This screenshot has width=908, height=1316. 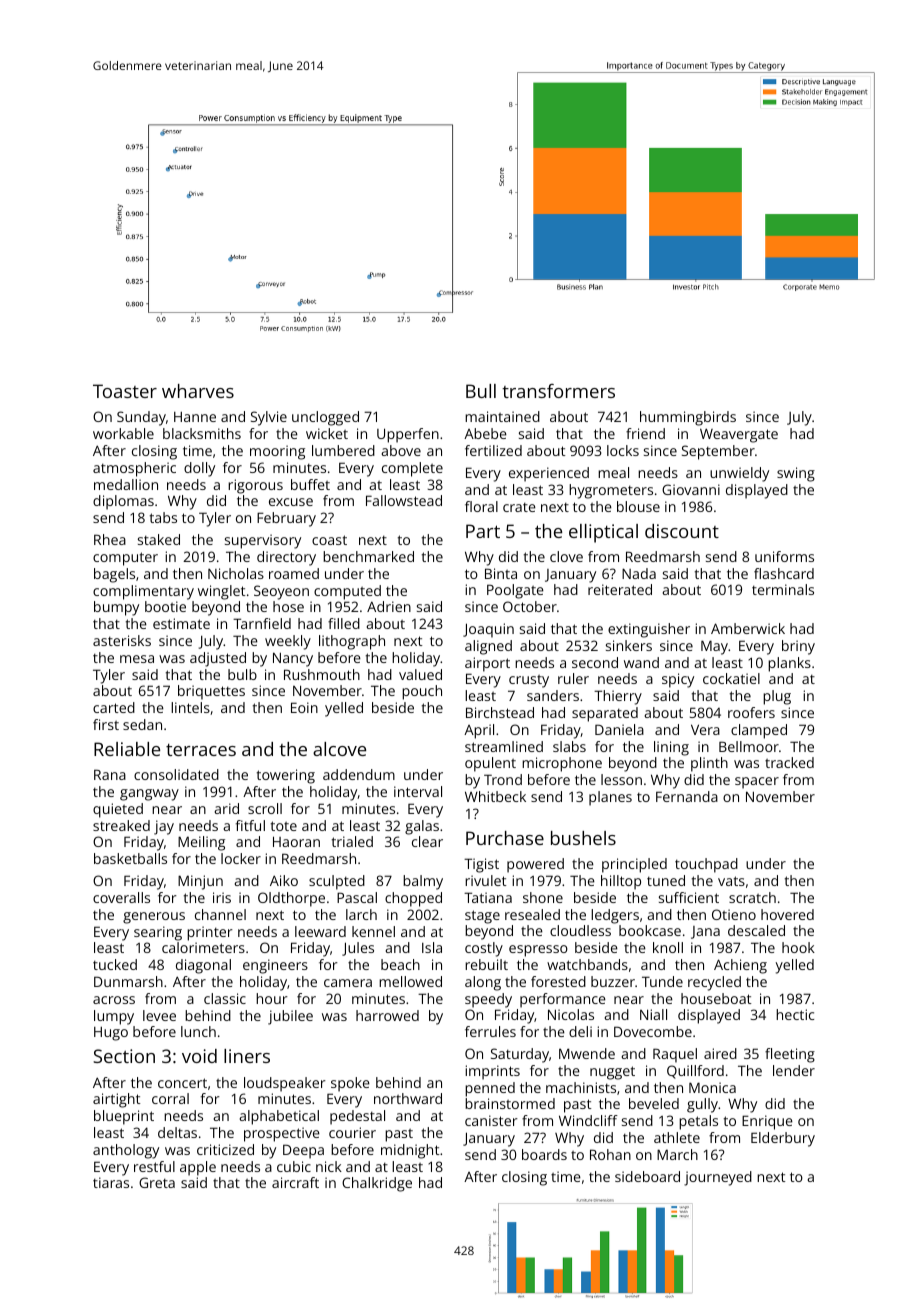 I want to click on filled, so click(x=344, y=623).
